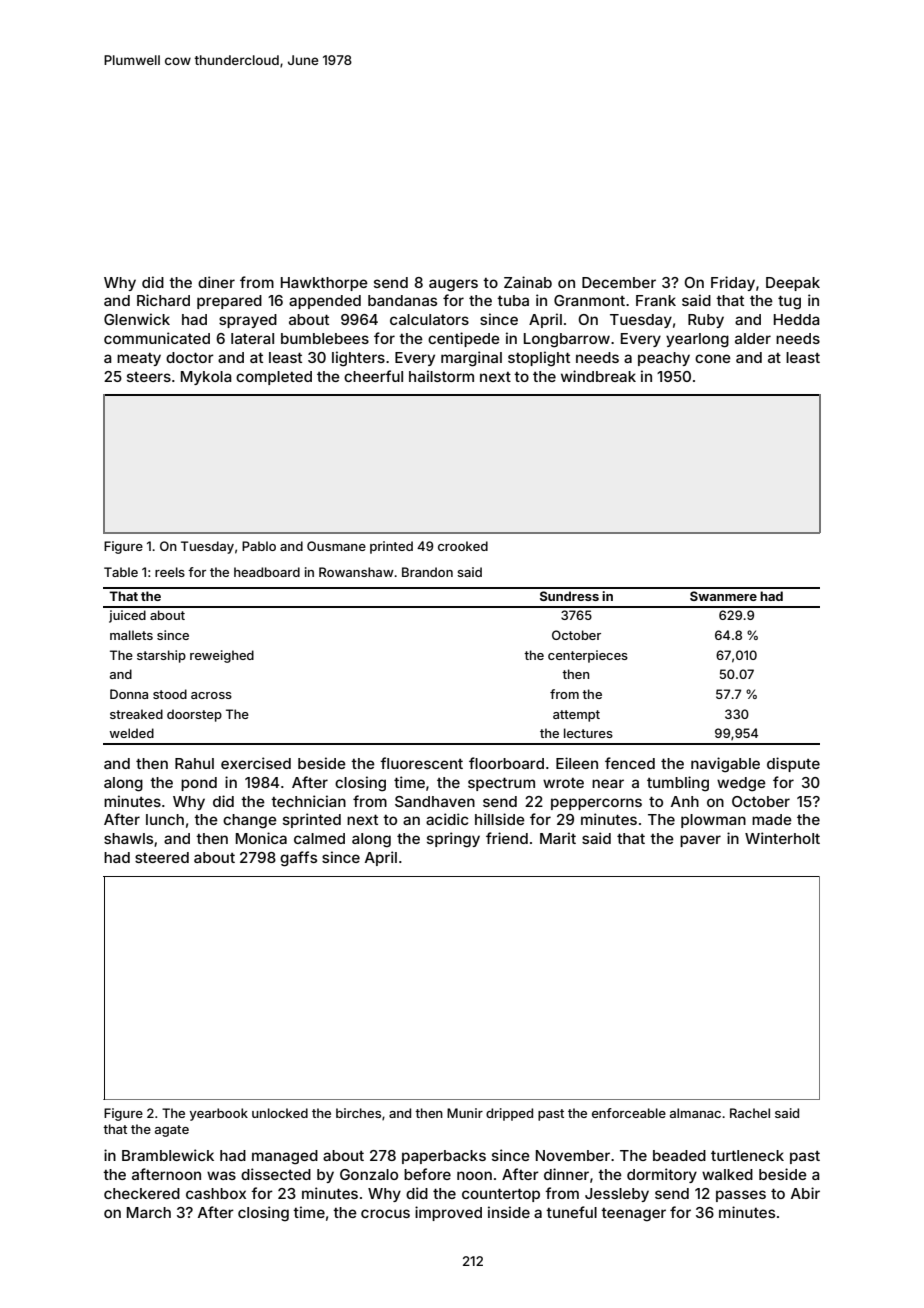 This image has height=1308, width=924. Describe the element at coordinates (793, 764) in the image. I see `dispute` at that location.
